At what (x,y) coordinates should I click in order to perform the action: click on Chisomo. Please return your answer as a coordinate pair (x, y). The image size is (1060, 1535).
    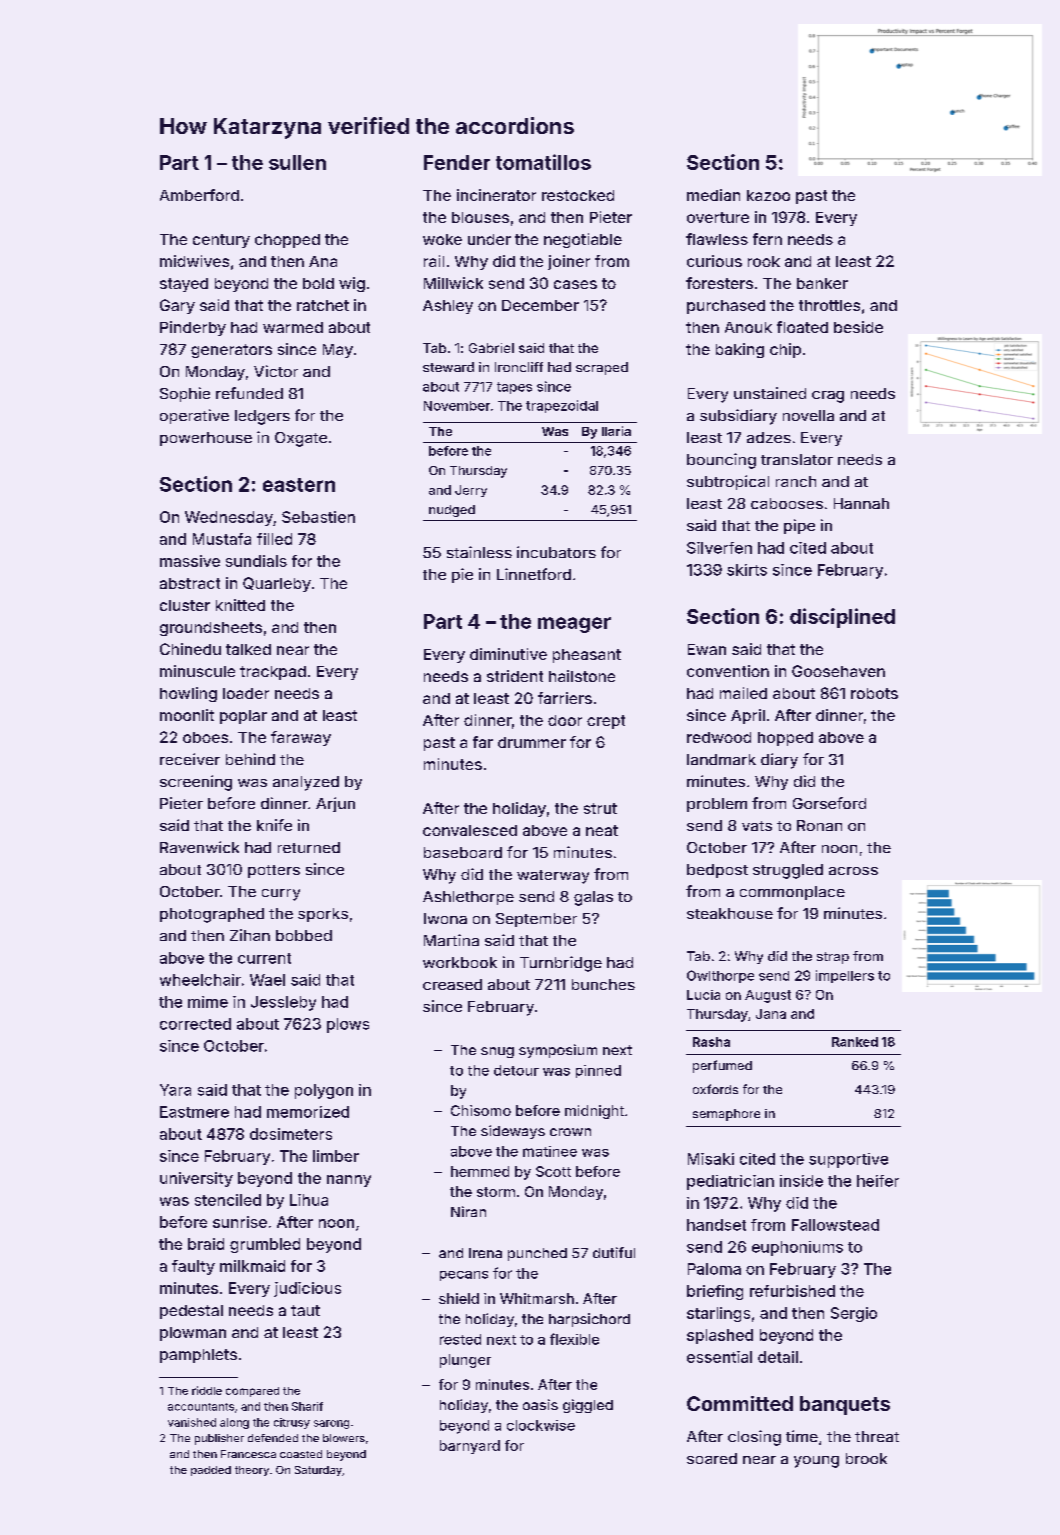
    Looking at the image, I should click on (481, 1110).
